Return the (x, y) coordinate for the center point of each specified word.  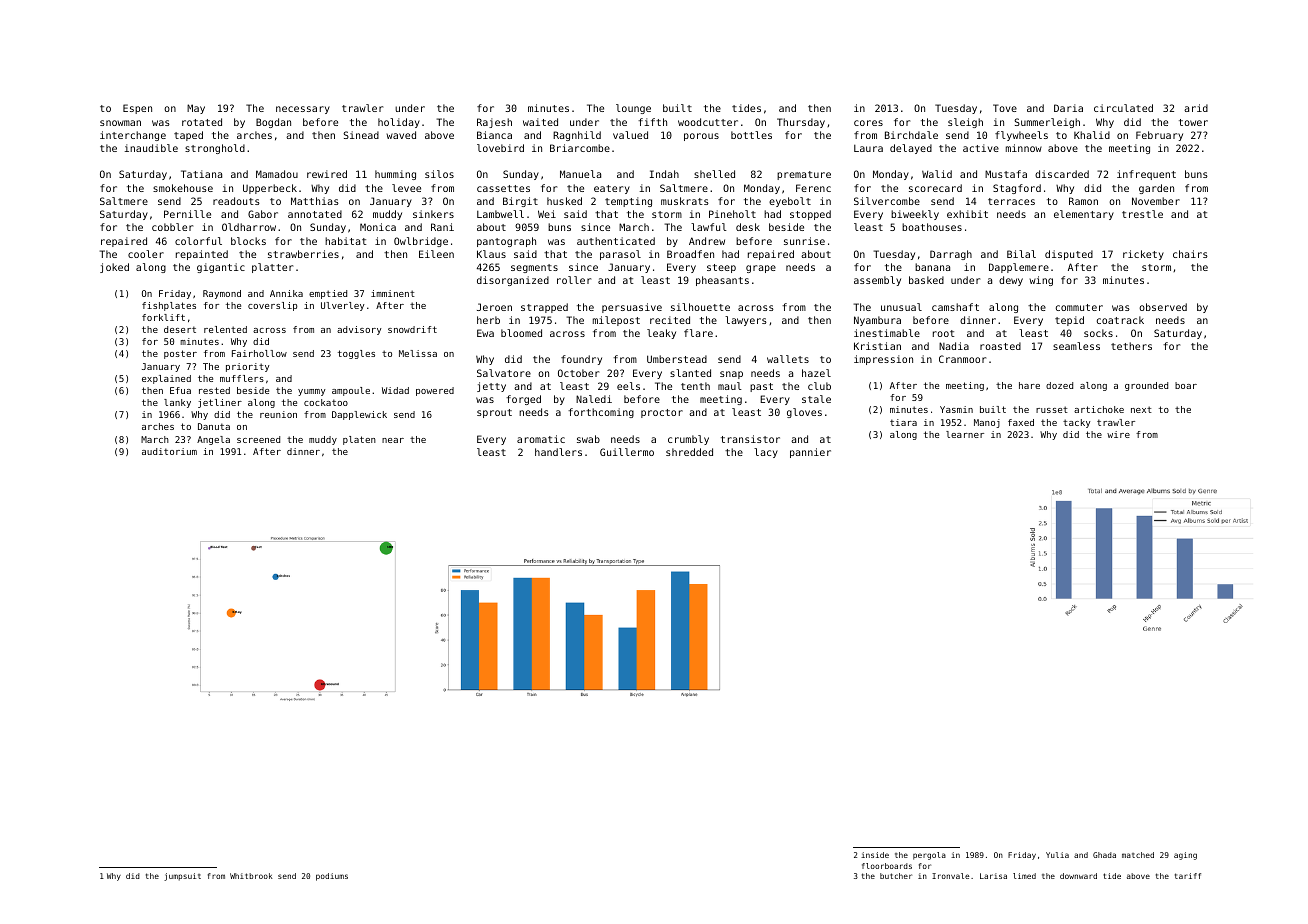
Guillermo (627, 452)
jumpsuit (182, 877)
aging (1185, 856)
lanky (177, 403)
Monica (378, 227)
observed (1163, 307)
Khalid (1092, 135)
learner (965, 434)
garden (1156, 189)
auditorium (169, 451)
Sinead (361, 135)
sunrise (804, 241)
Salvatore (504, 373)
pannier (810, 453)
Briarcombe (580, 148)
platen (359, 440)
